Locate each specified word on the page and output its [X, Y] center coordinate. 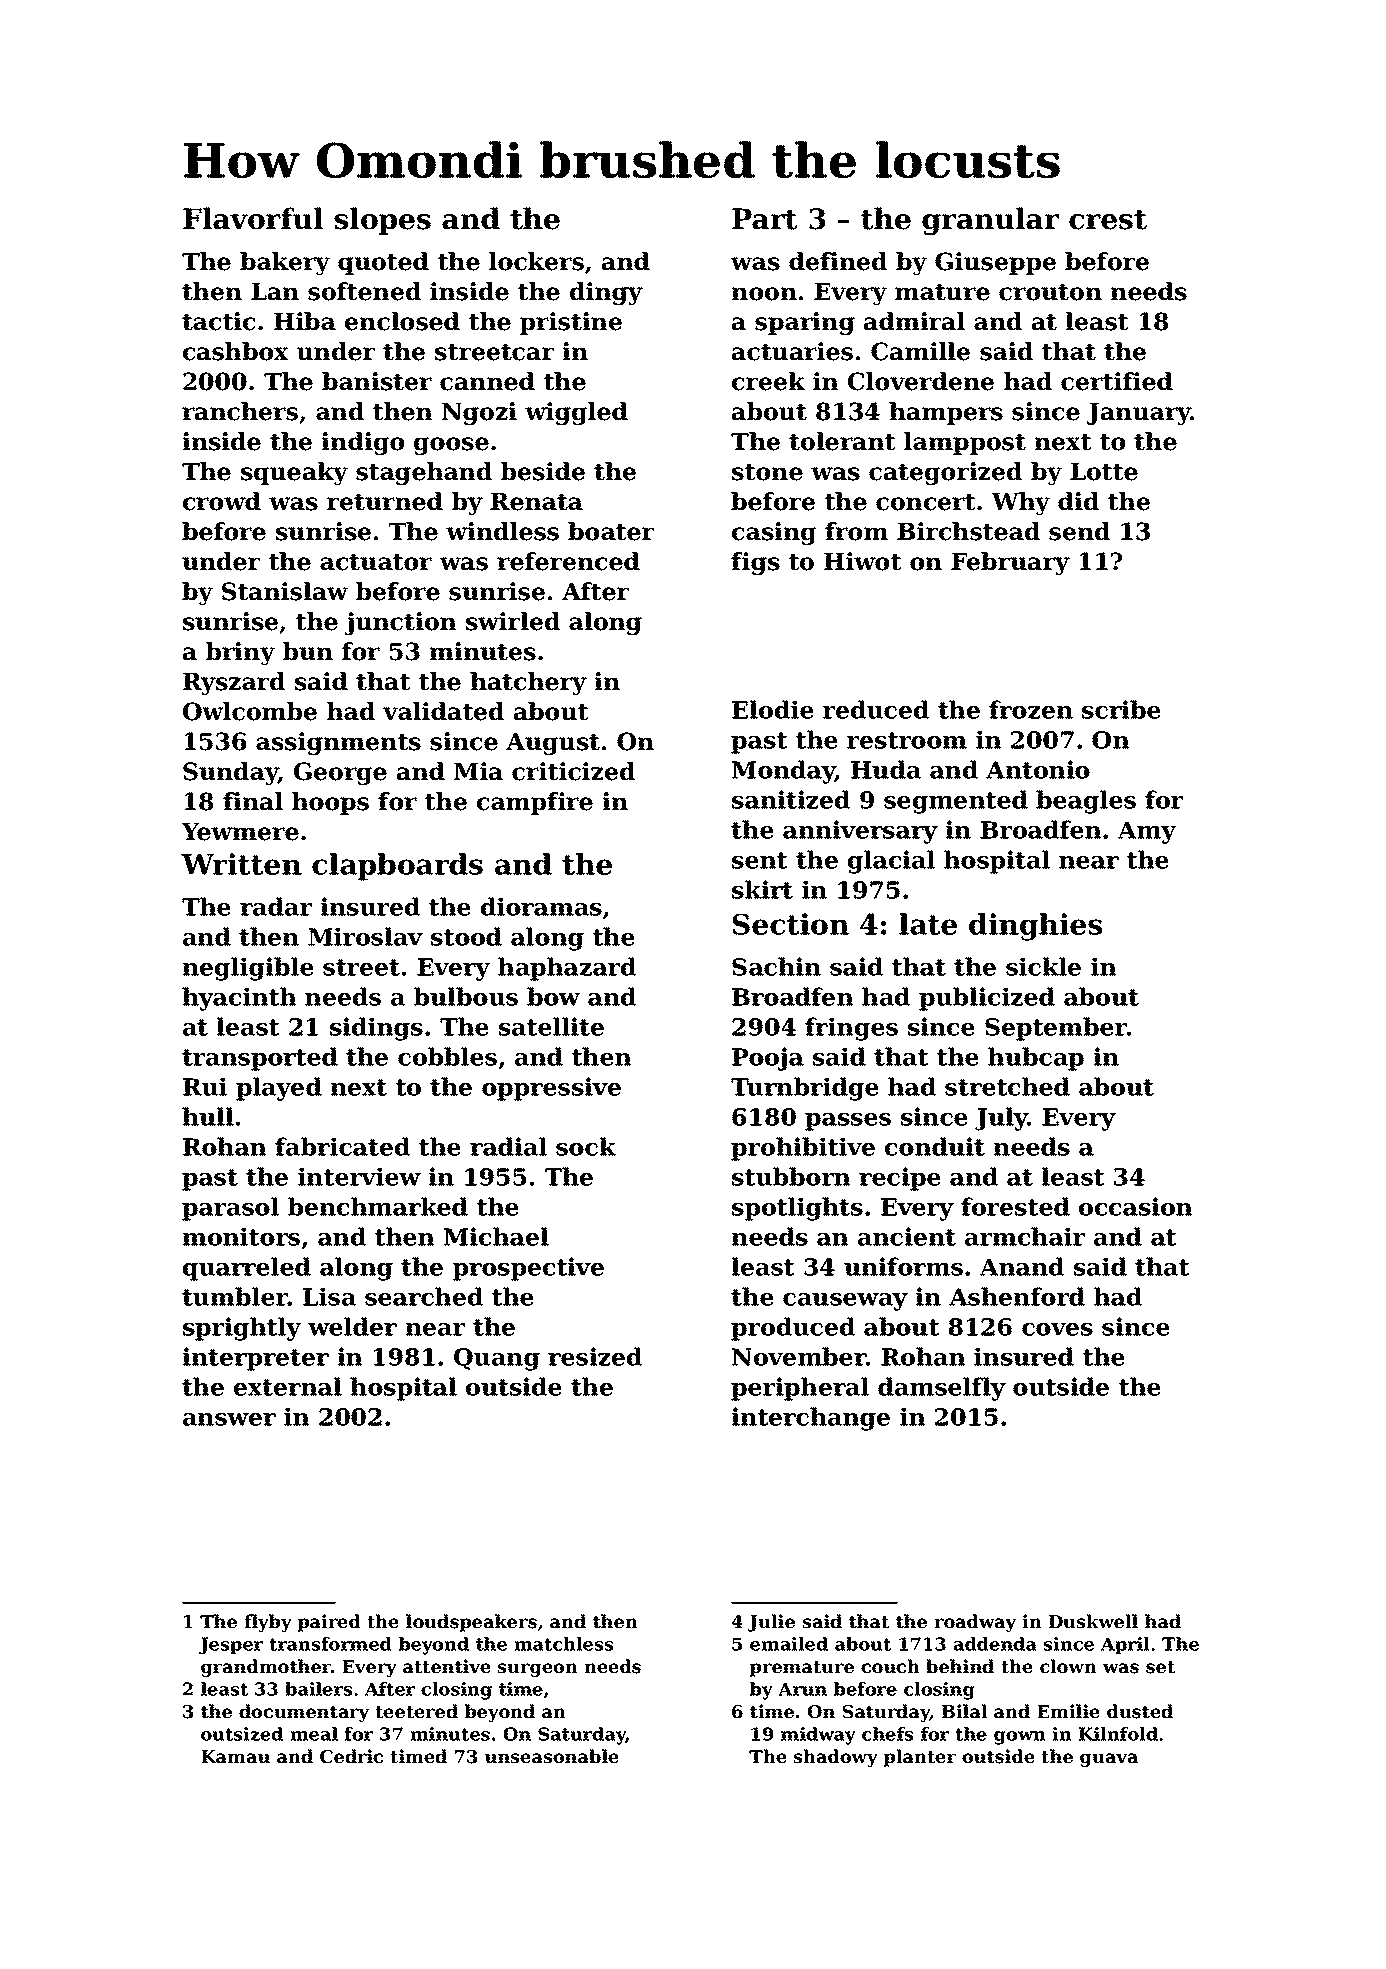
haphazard [567, 969]
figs [755, 563]
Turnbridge [805, 1089]
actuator [376, 562]
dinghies [1035, 927]
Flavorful [253, 218]
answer [229, 1419]
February [1010, 563]
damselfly [942, 1389]
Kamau [235, 1757]
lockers [536, 261]
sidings [376, 1029]
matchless [563, 1644]
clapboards [397, 867]
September [1056, 1029]
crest [1108, 220]
